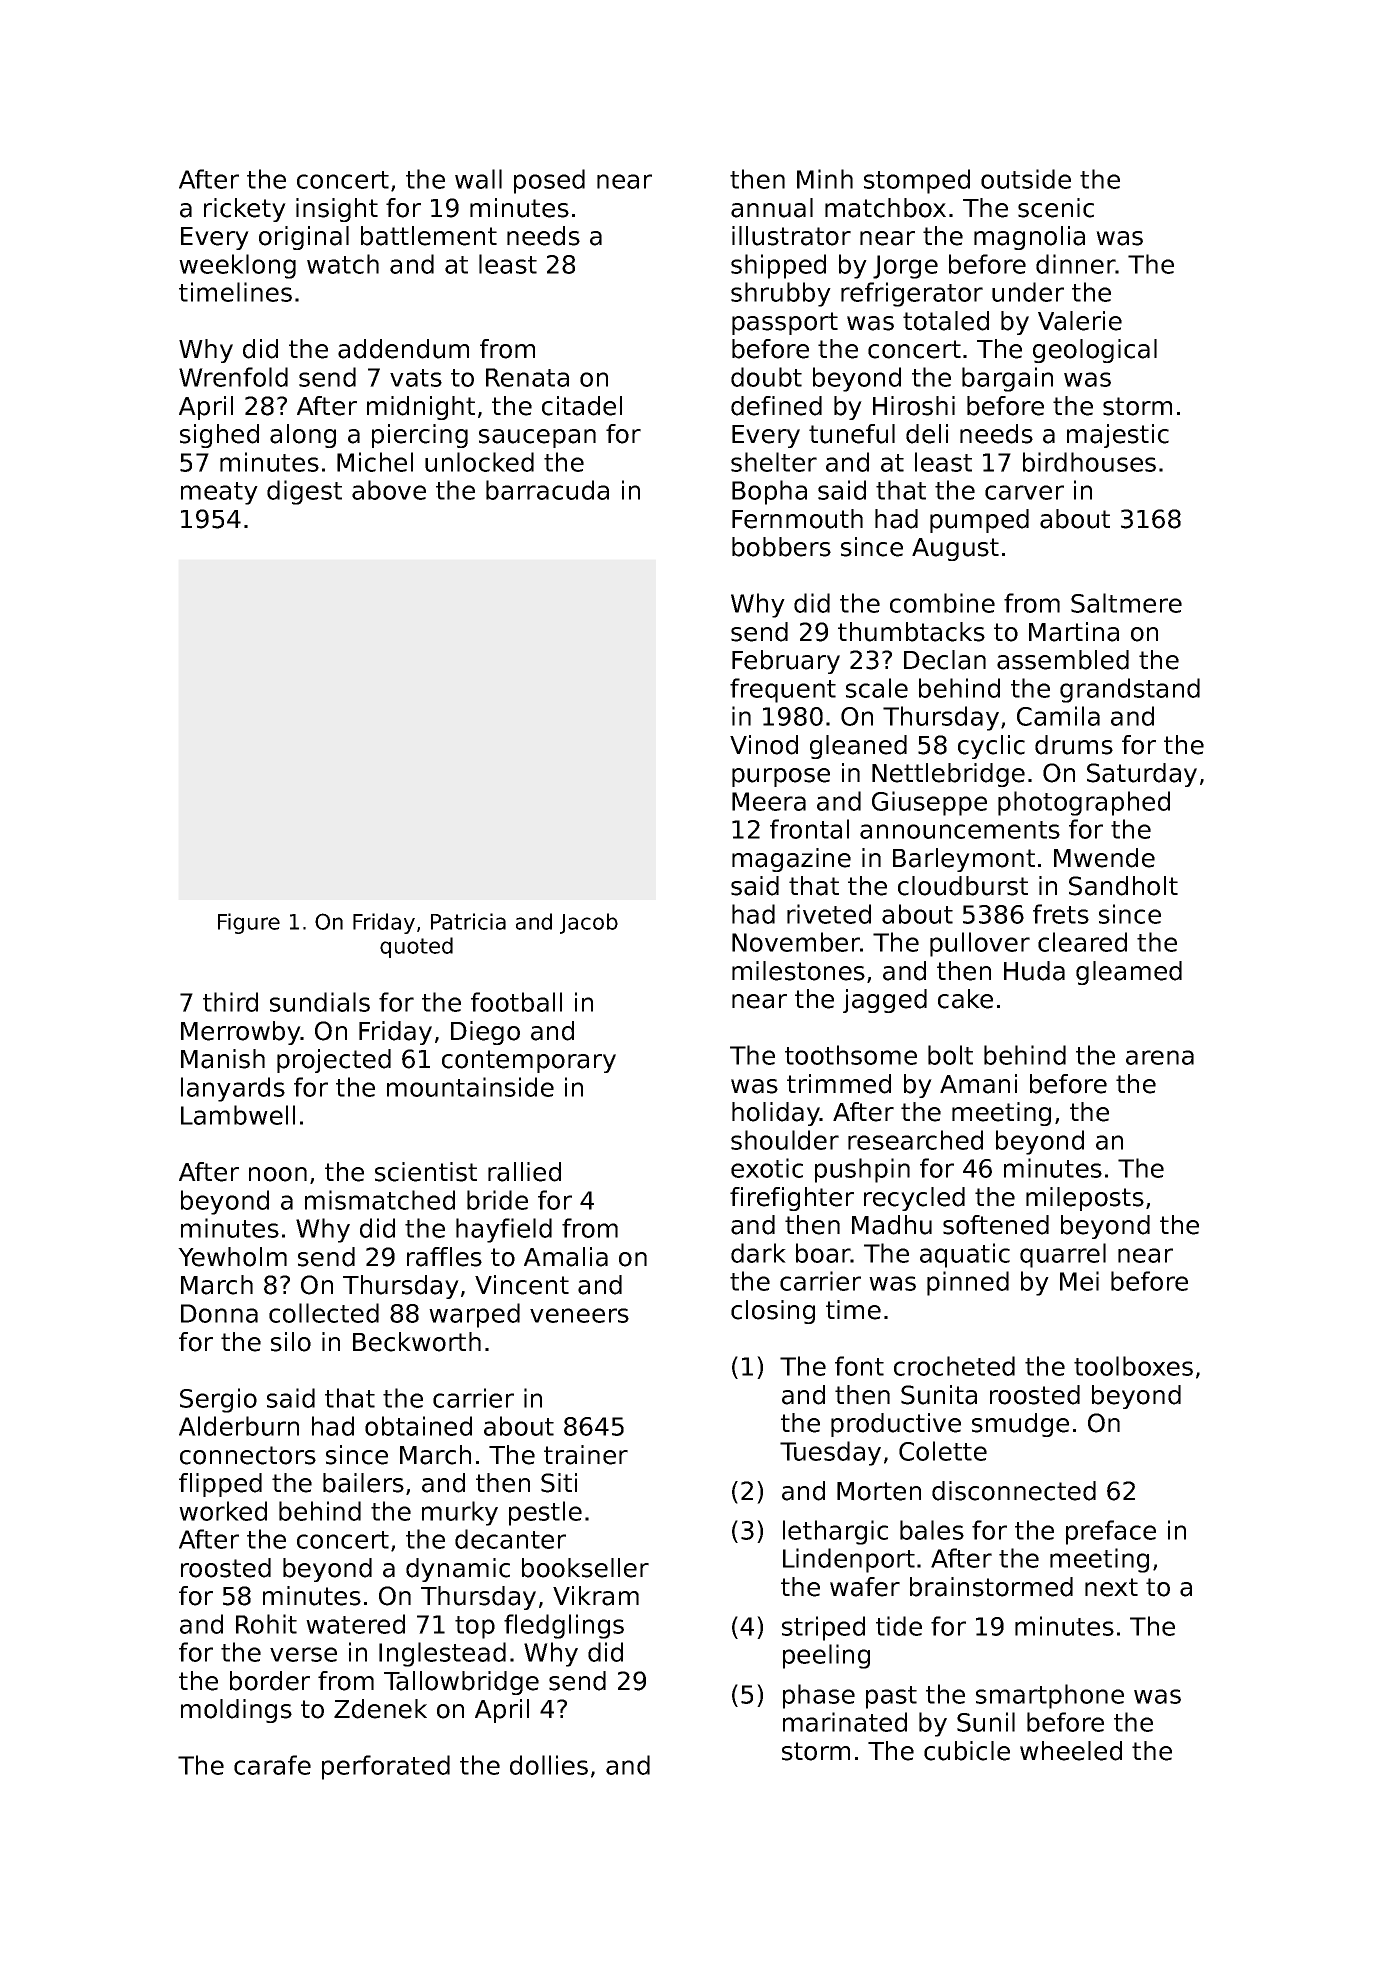 The height and width of the page is (1969, 1386). What do you see at coordinates (389, 490) in the page?
I see `above` at bounding box center [389, 490].
